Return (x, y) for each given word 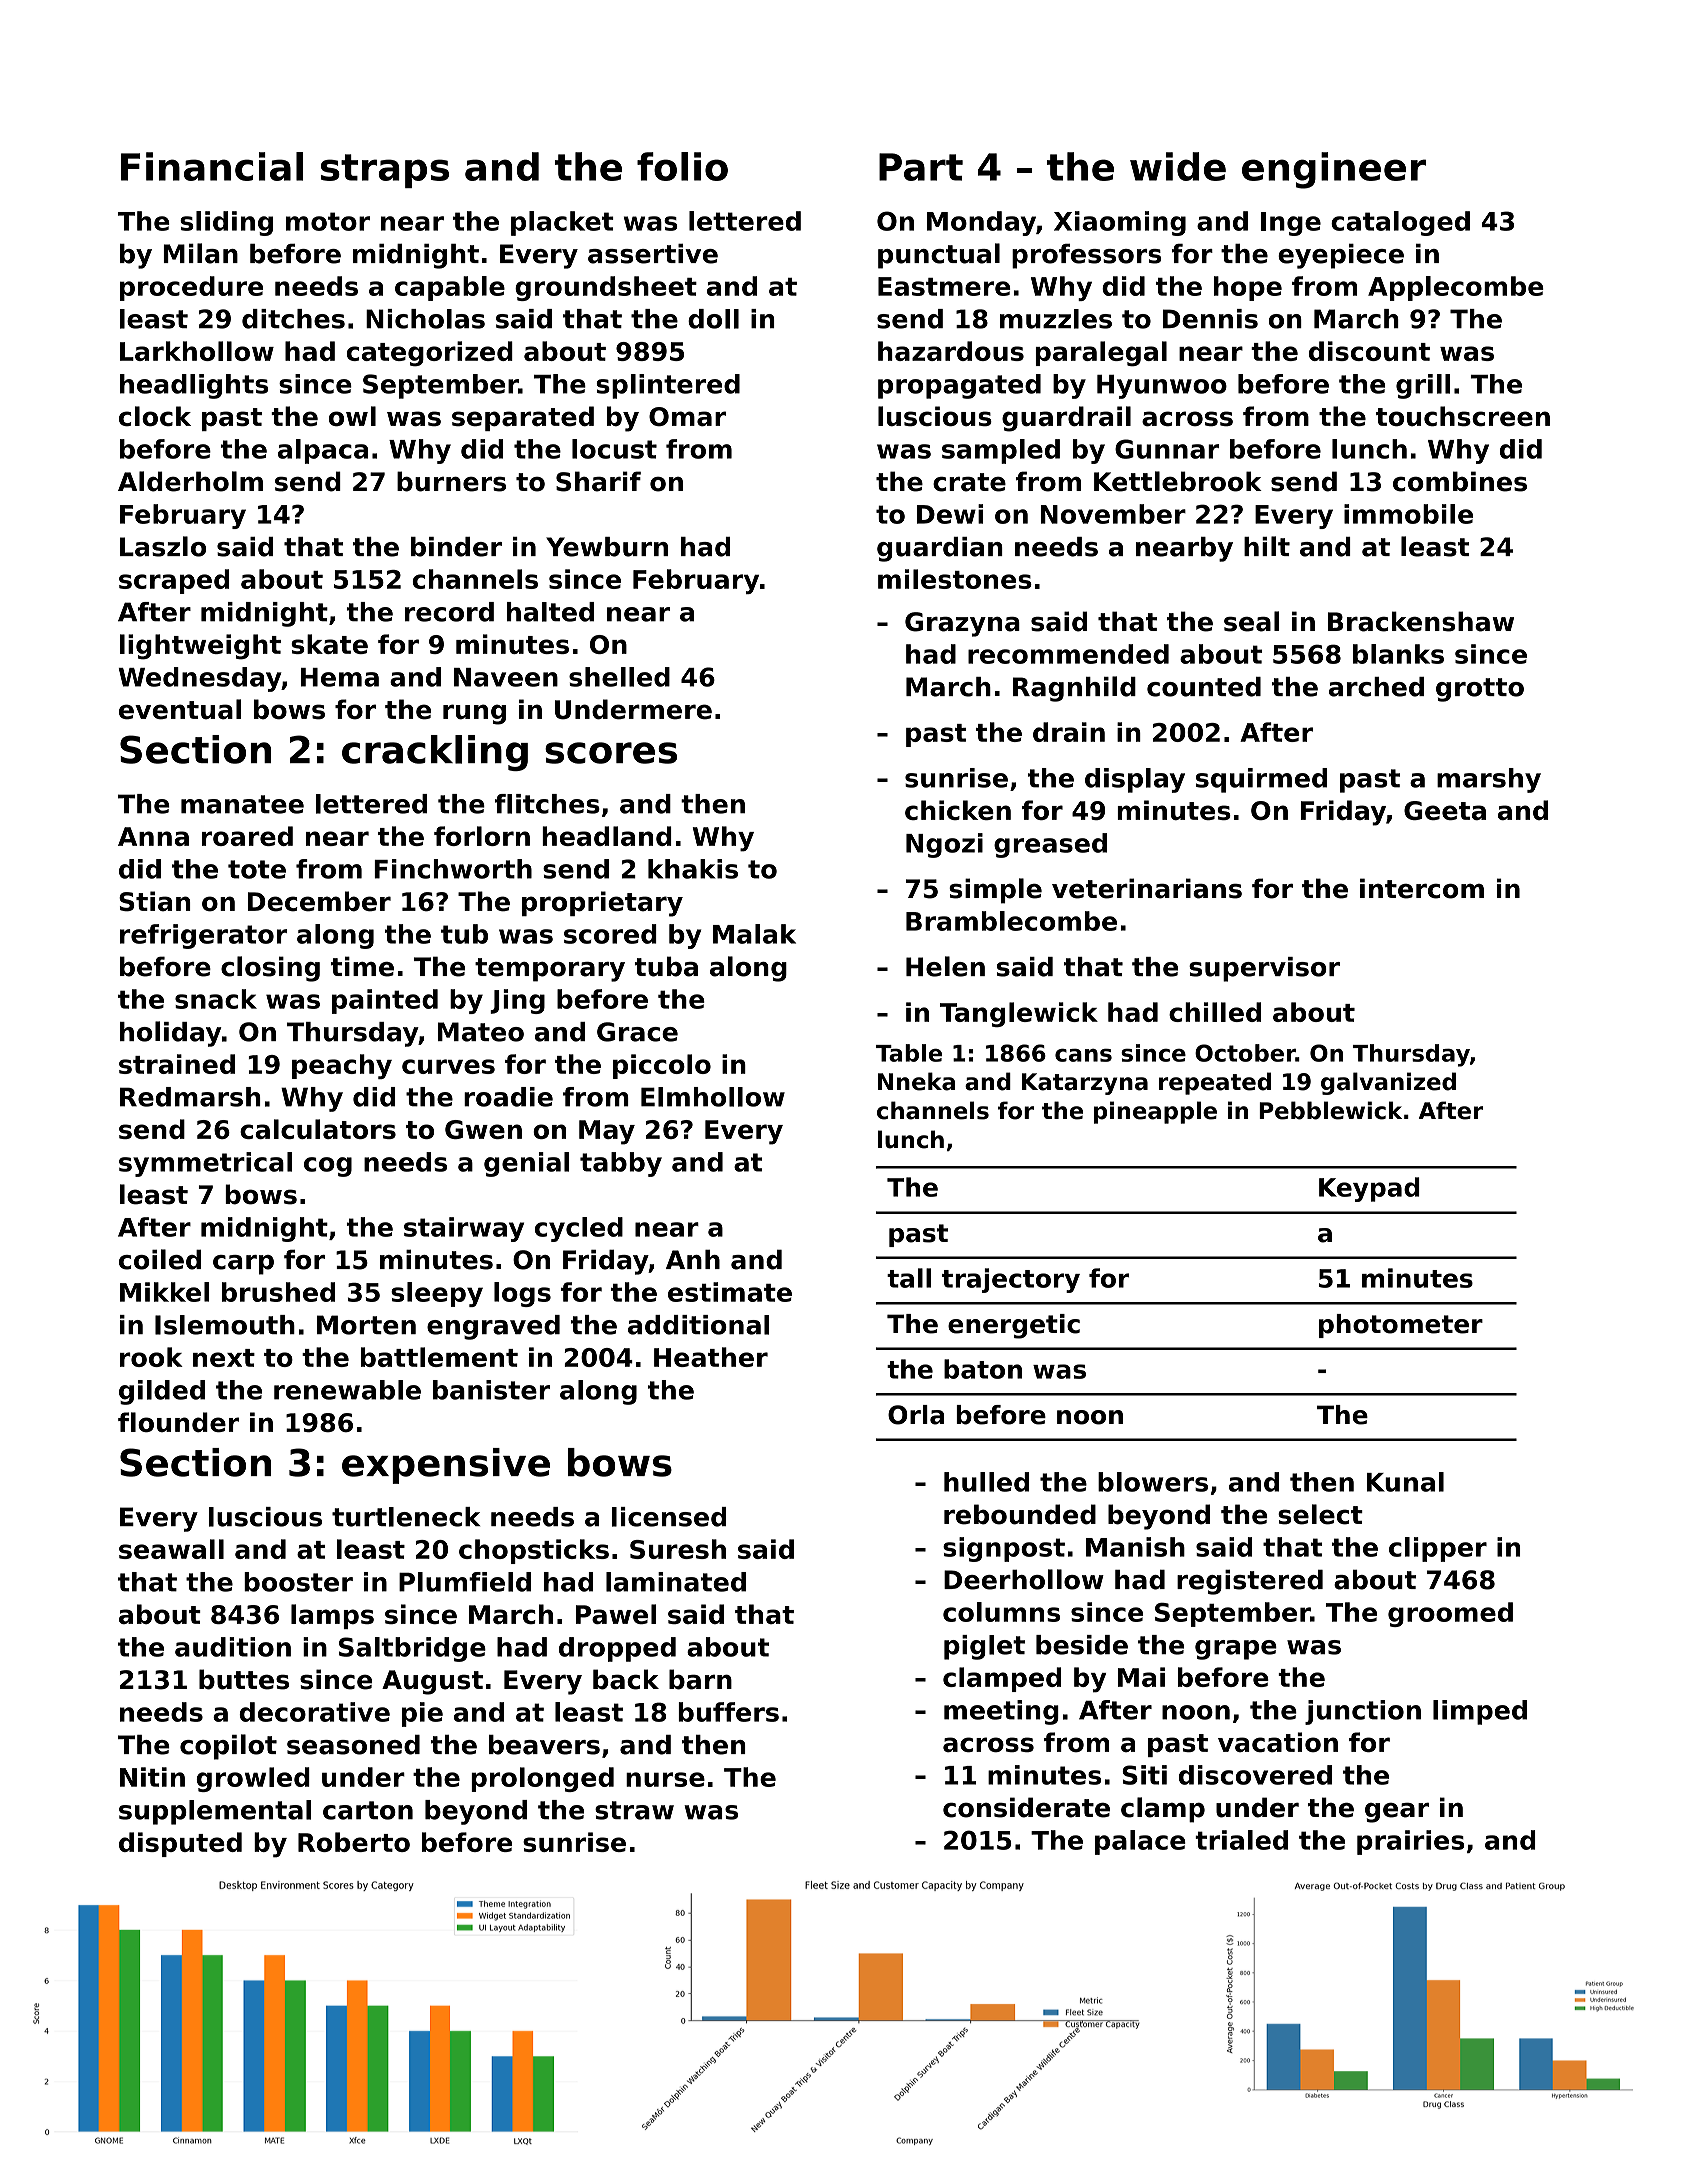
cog (328, 1167)
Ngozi (944, 845)
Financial (212, 166)
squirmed (1261, 780)
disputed (180, 1844)
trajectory (1011, 1280)
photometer (1401, 1326)
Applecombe (1456, 288)
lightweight (200, 647)
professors (1086, 256)
